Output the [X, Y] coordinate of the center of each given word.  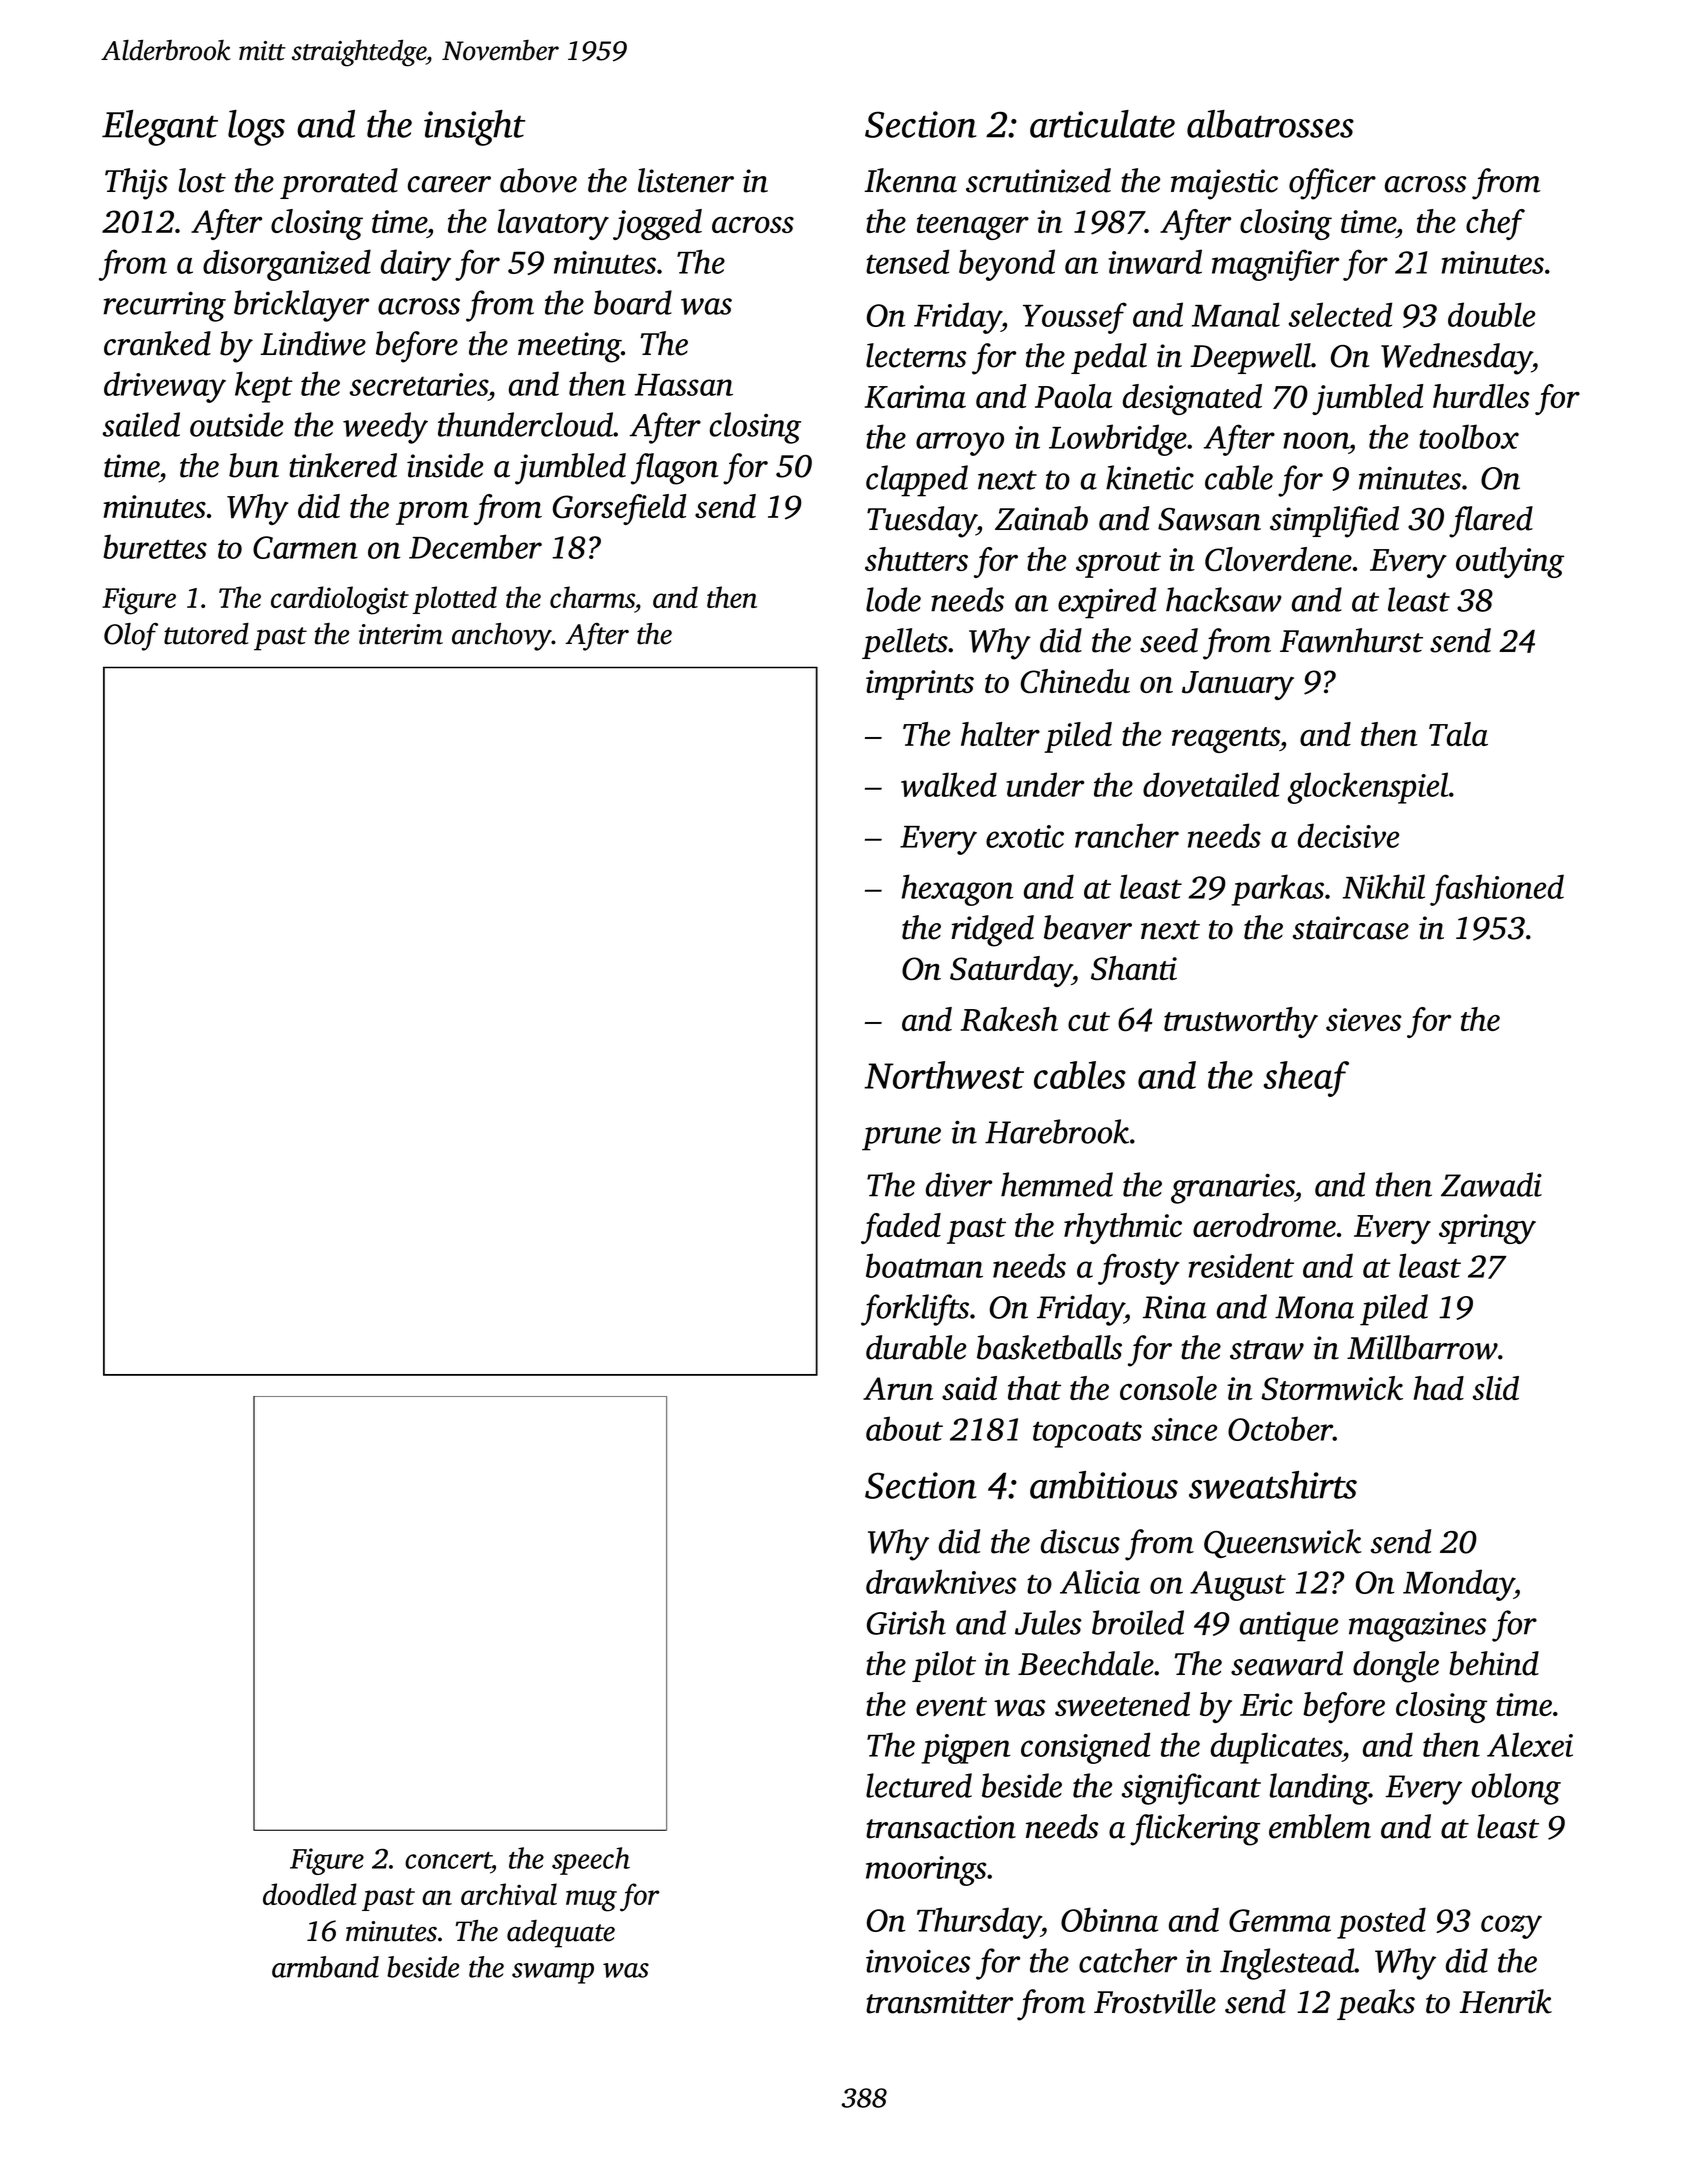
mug [591, 1901]
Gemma [1280, 1920]
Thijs [136, 184]
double [1491, 314]
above [538, 180]
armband [325, 1967]
